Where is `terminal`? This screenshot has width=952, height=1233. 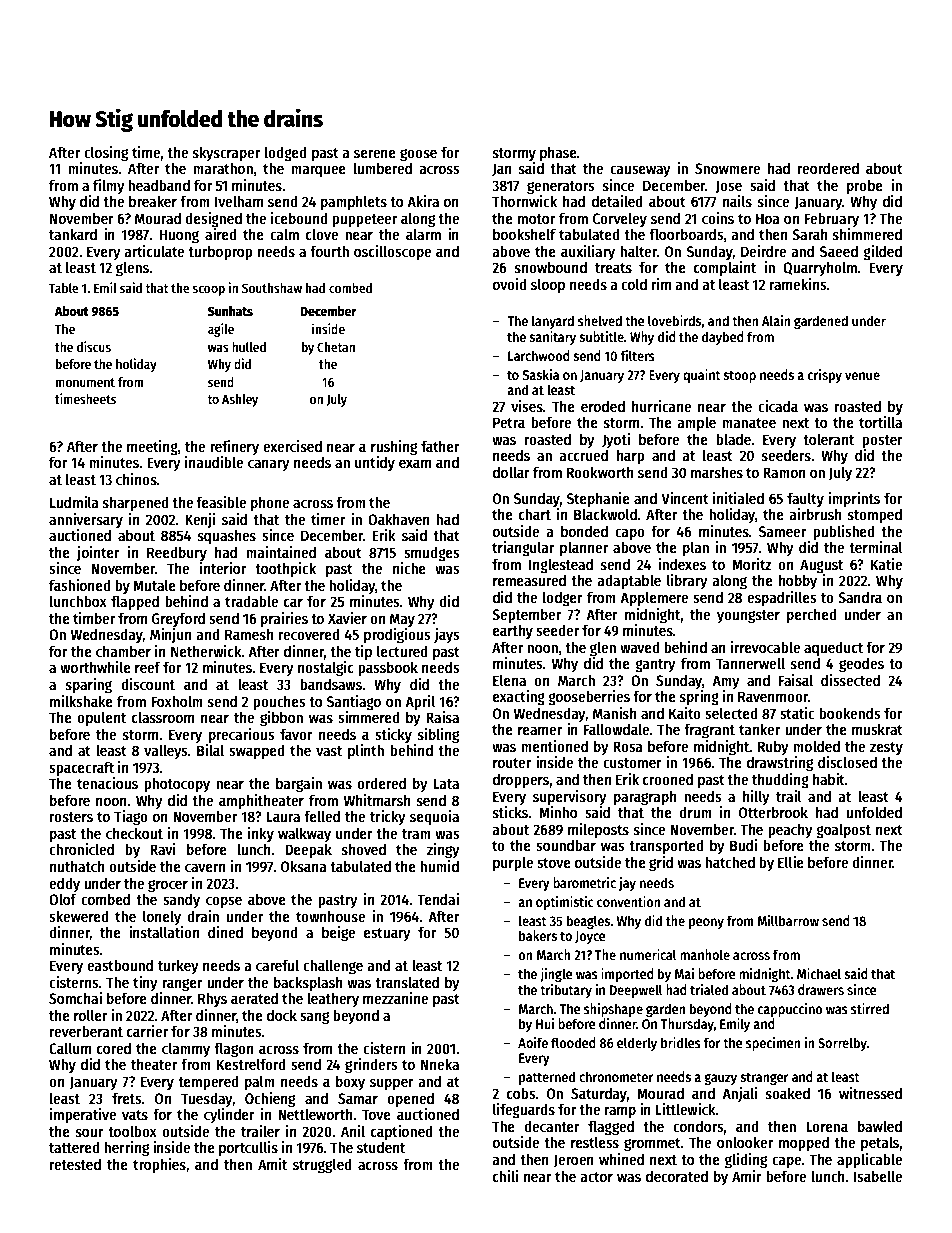
terminal is located at coordinates (876, 547).
